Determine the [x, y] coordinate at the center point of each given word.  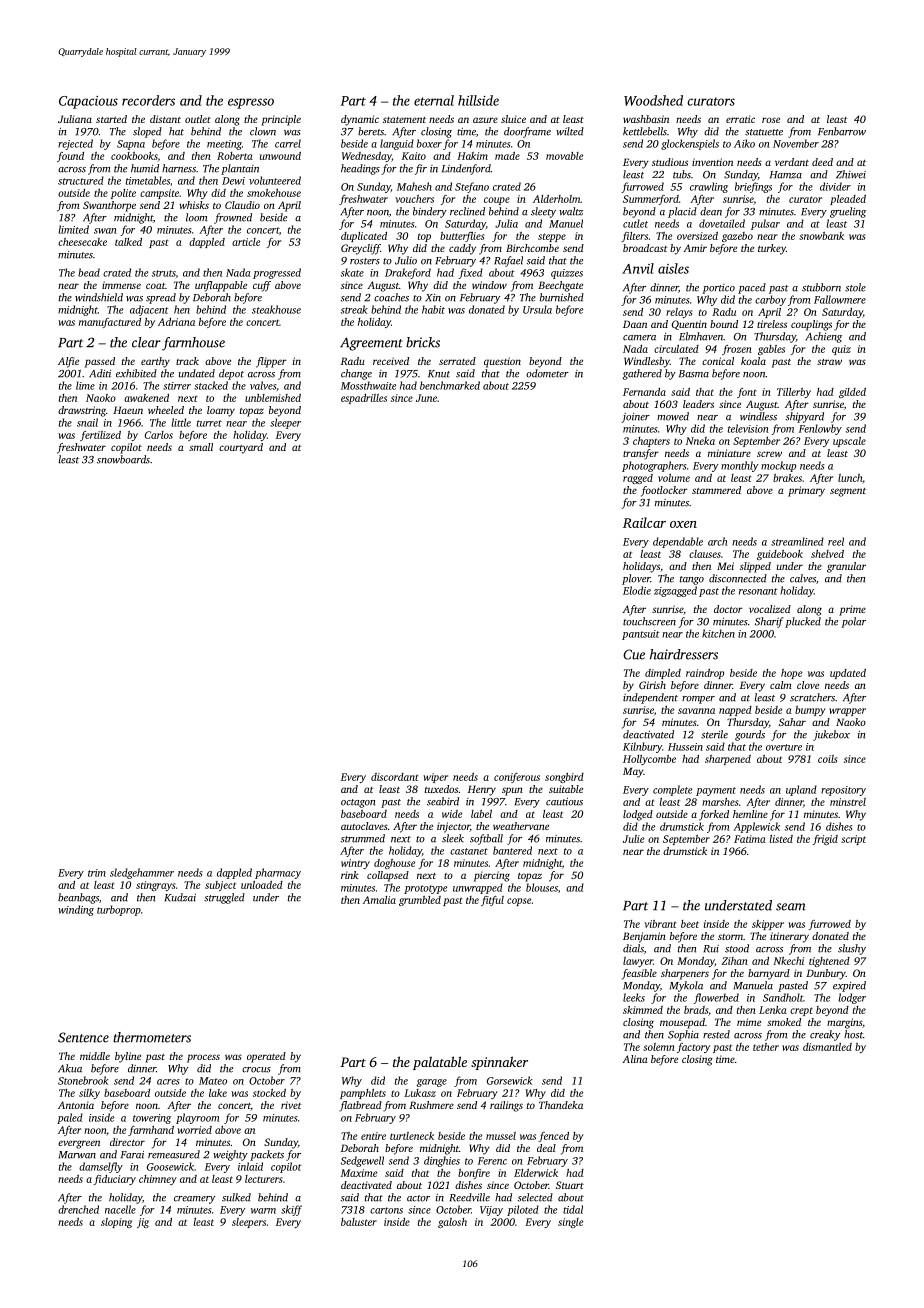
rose [771, 120]
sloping [116, 1223]
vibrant [660, 924]
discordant [394, 777]
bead [89, 272]
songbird [564, 778]
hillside [478, 100]
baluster [359, 1222]
